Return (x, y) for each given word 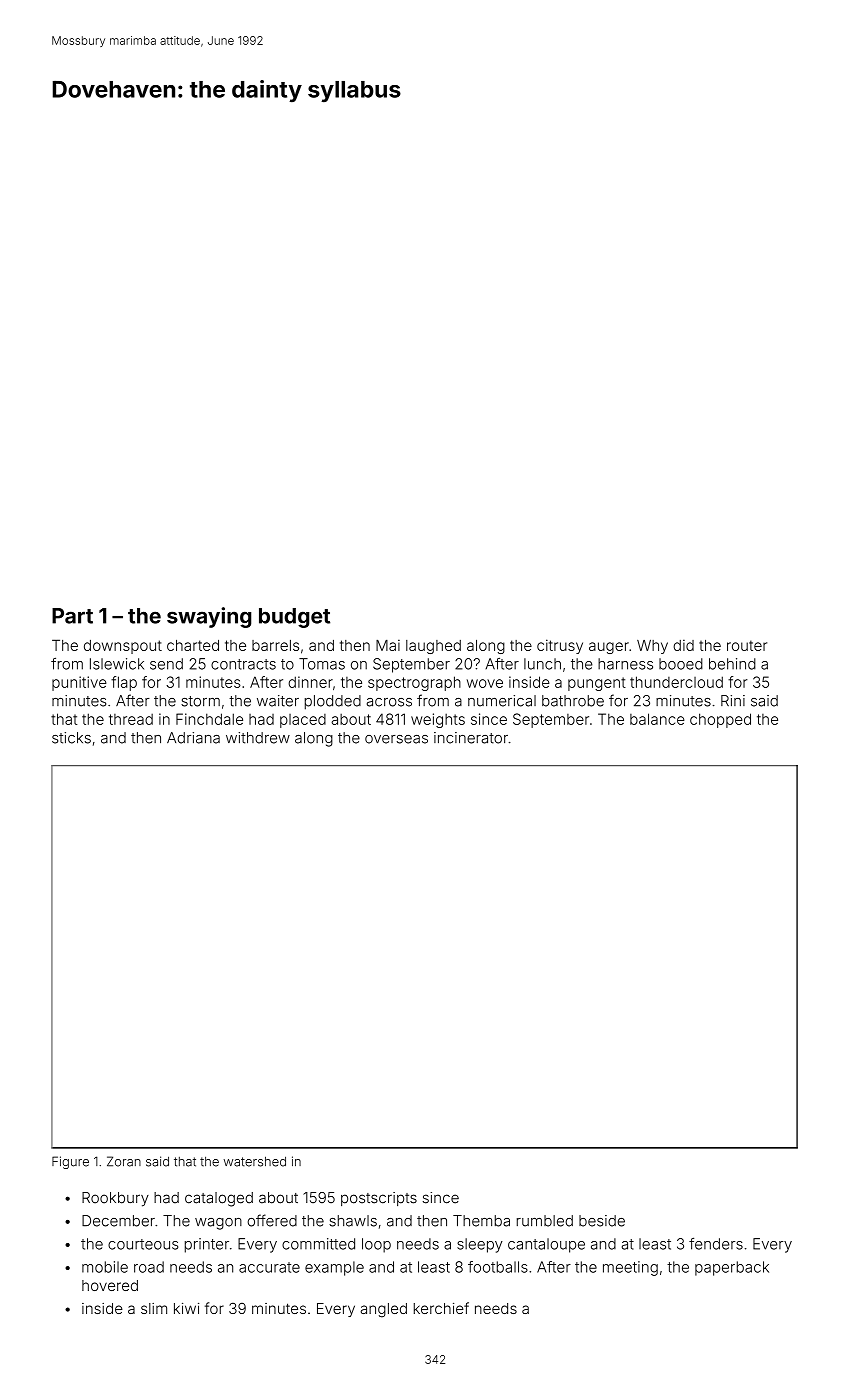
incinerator (471, 738)
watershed (255, 1161)
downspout (123, 647)
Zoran (124, 1161)
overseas (396, 739)
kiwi (186, 1308)
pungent (597, 684)
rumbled (545, 1221)
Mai (388, 645)
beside (602, 1221)
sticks (71, 738)
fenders (716, 1244)
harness (625, 664)
